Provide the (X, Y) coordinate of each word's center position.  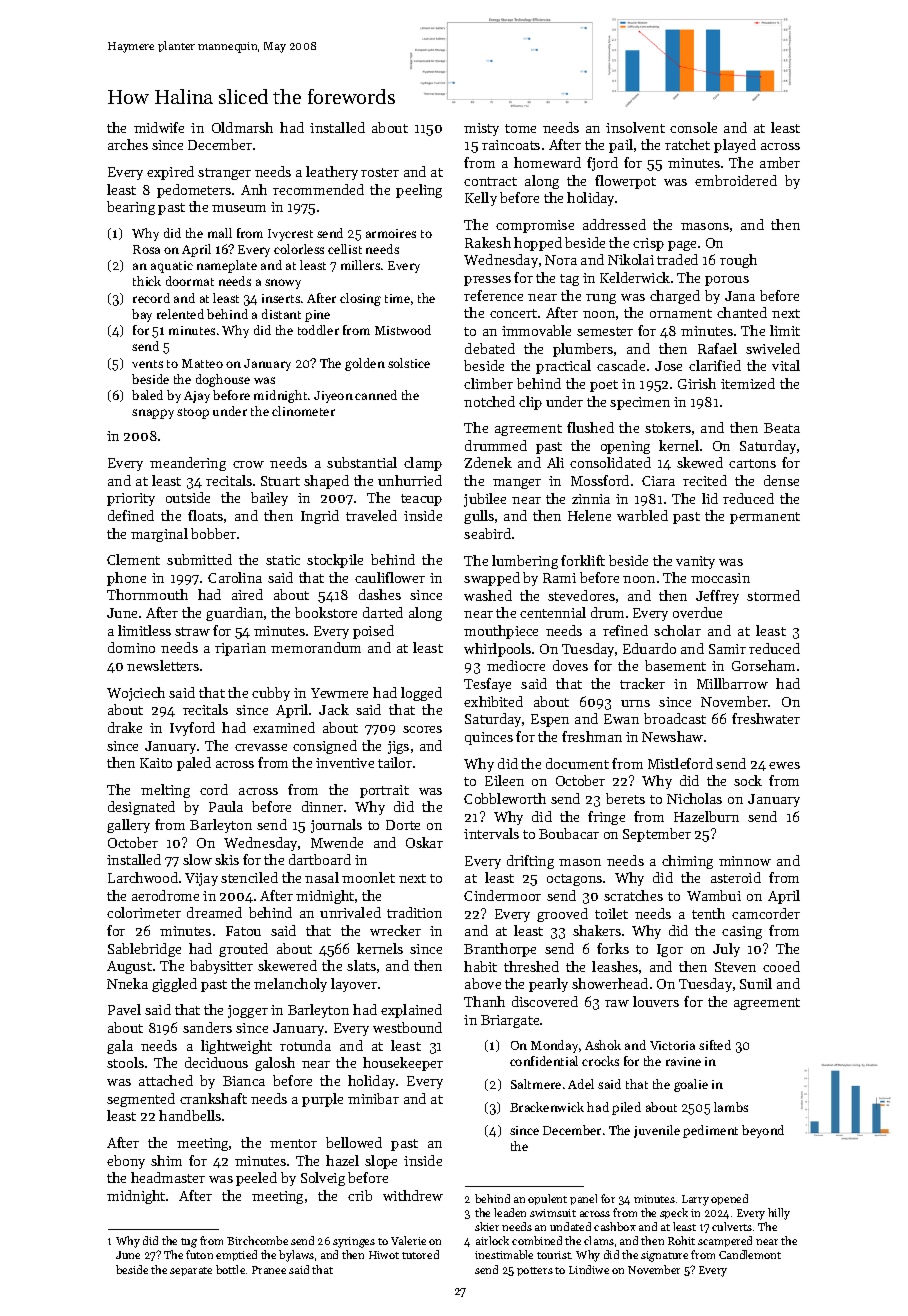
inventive (345, 763)
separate (191, 1271)
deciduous (216, 1062)
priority (131, 499)
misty (481, 129)
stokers (668, 427)
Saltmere (536, 1084)
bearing (131, 208)
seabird (487, 533)
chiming (687, 862)
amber (780, 162)
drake (125, 727)
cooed (781, 966)
